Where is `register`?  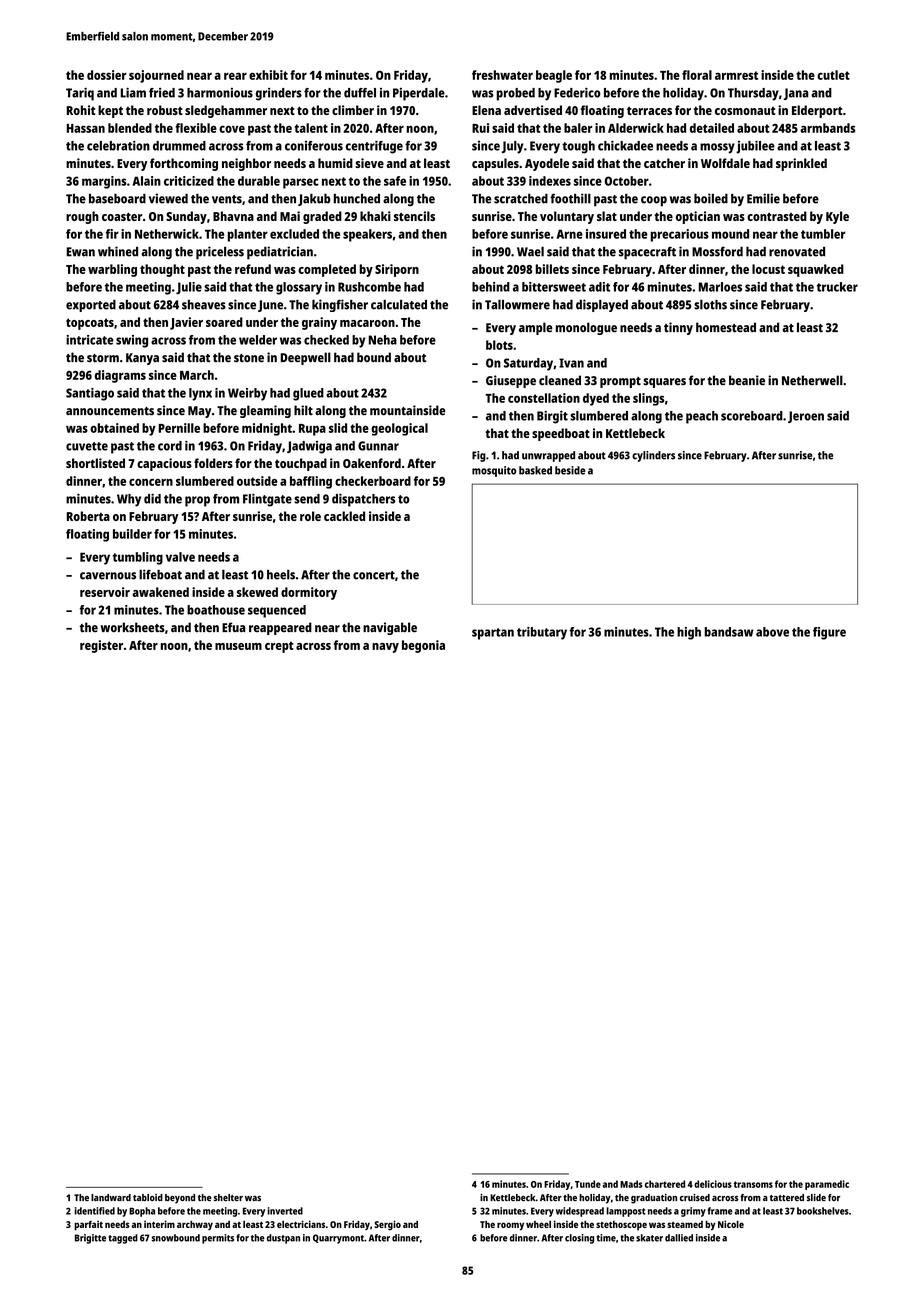
register is located at coordinates (101, 646).
